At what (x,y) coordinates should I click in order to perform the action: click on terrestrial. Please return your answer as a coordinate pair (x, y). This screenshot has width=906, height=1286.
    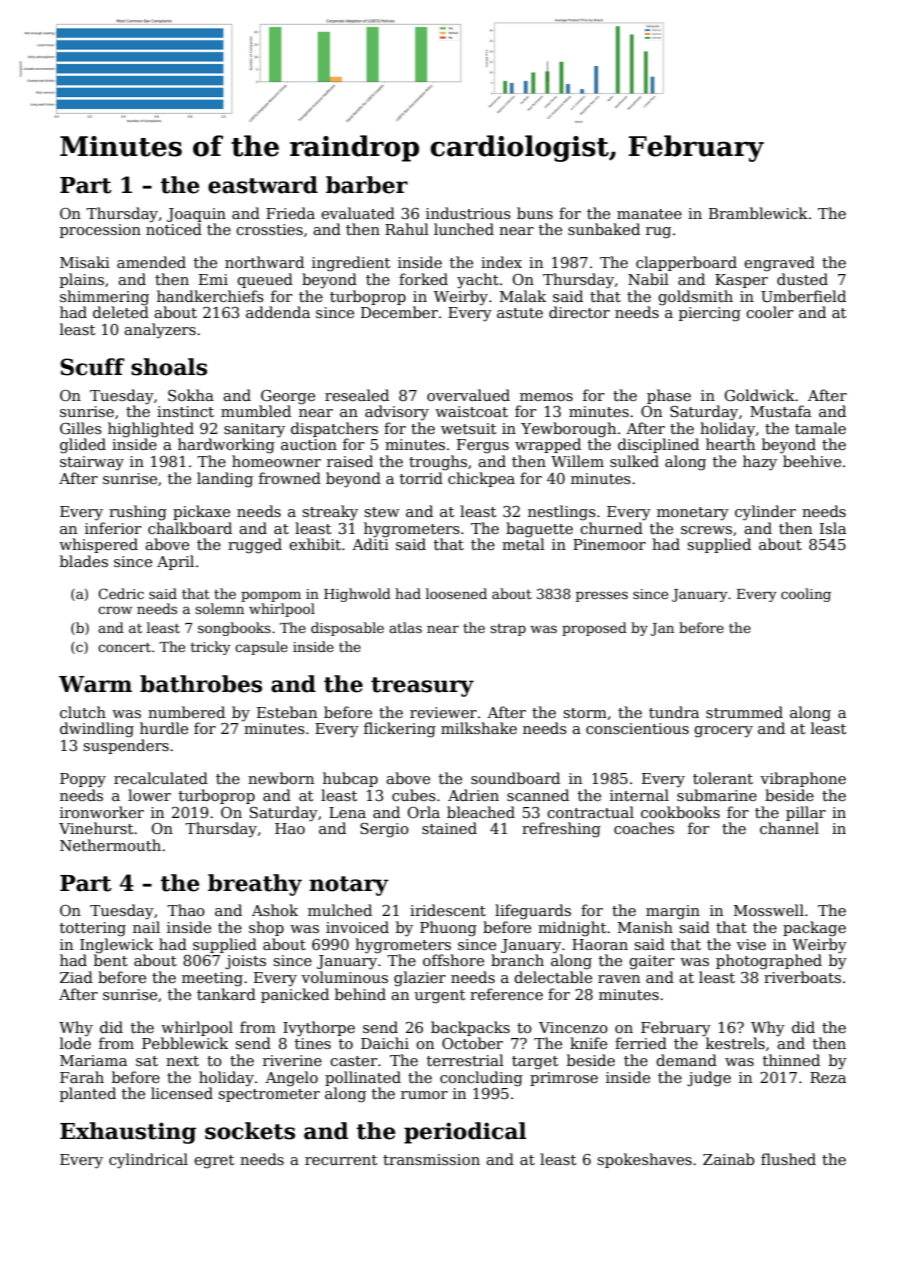
    Looking at the image, I should click on (465, 1060).
